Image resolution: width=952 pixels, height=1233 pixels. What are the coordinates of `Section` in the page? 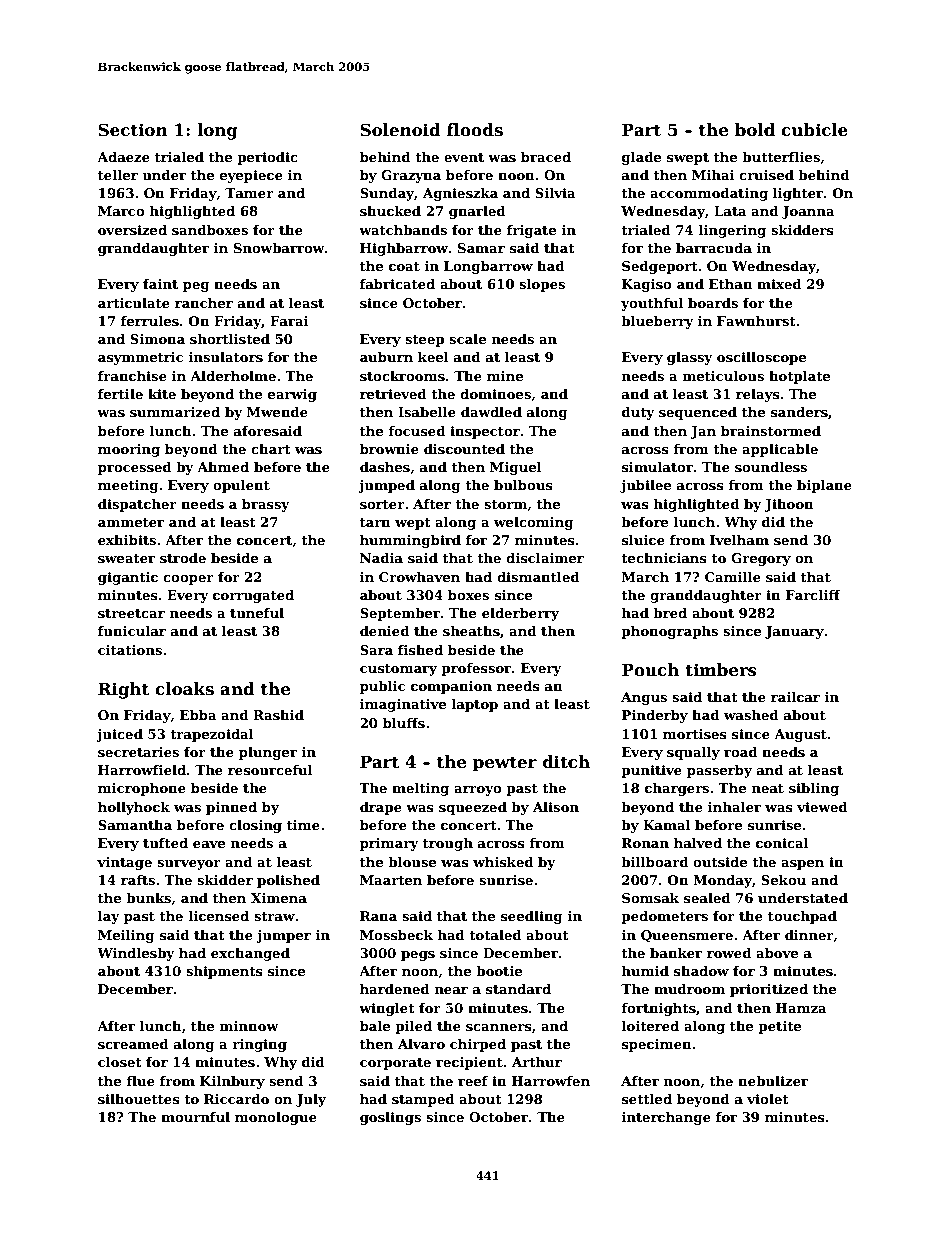 It's located at (133, 130).
